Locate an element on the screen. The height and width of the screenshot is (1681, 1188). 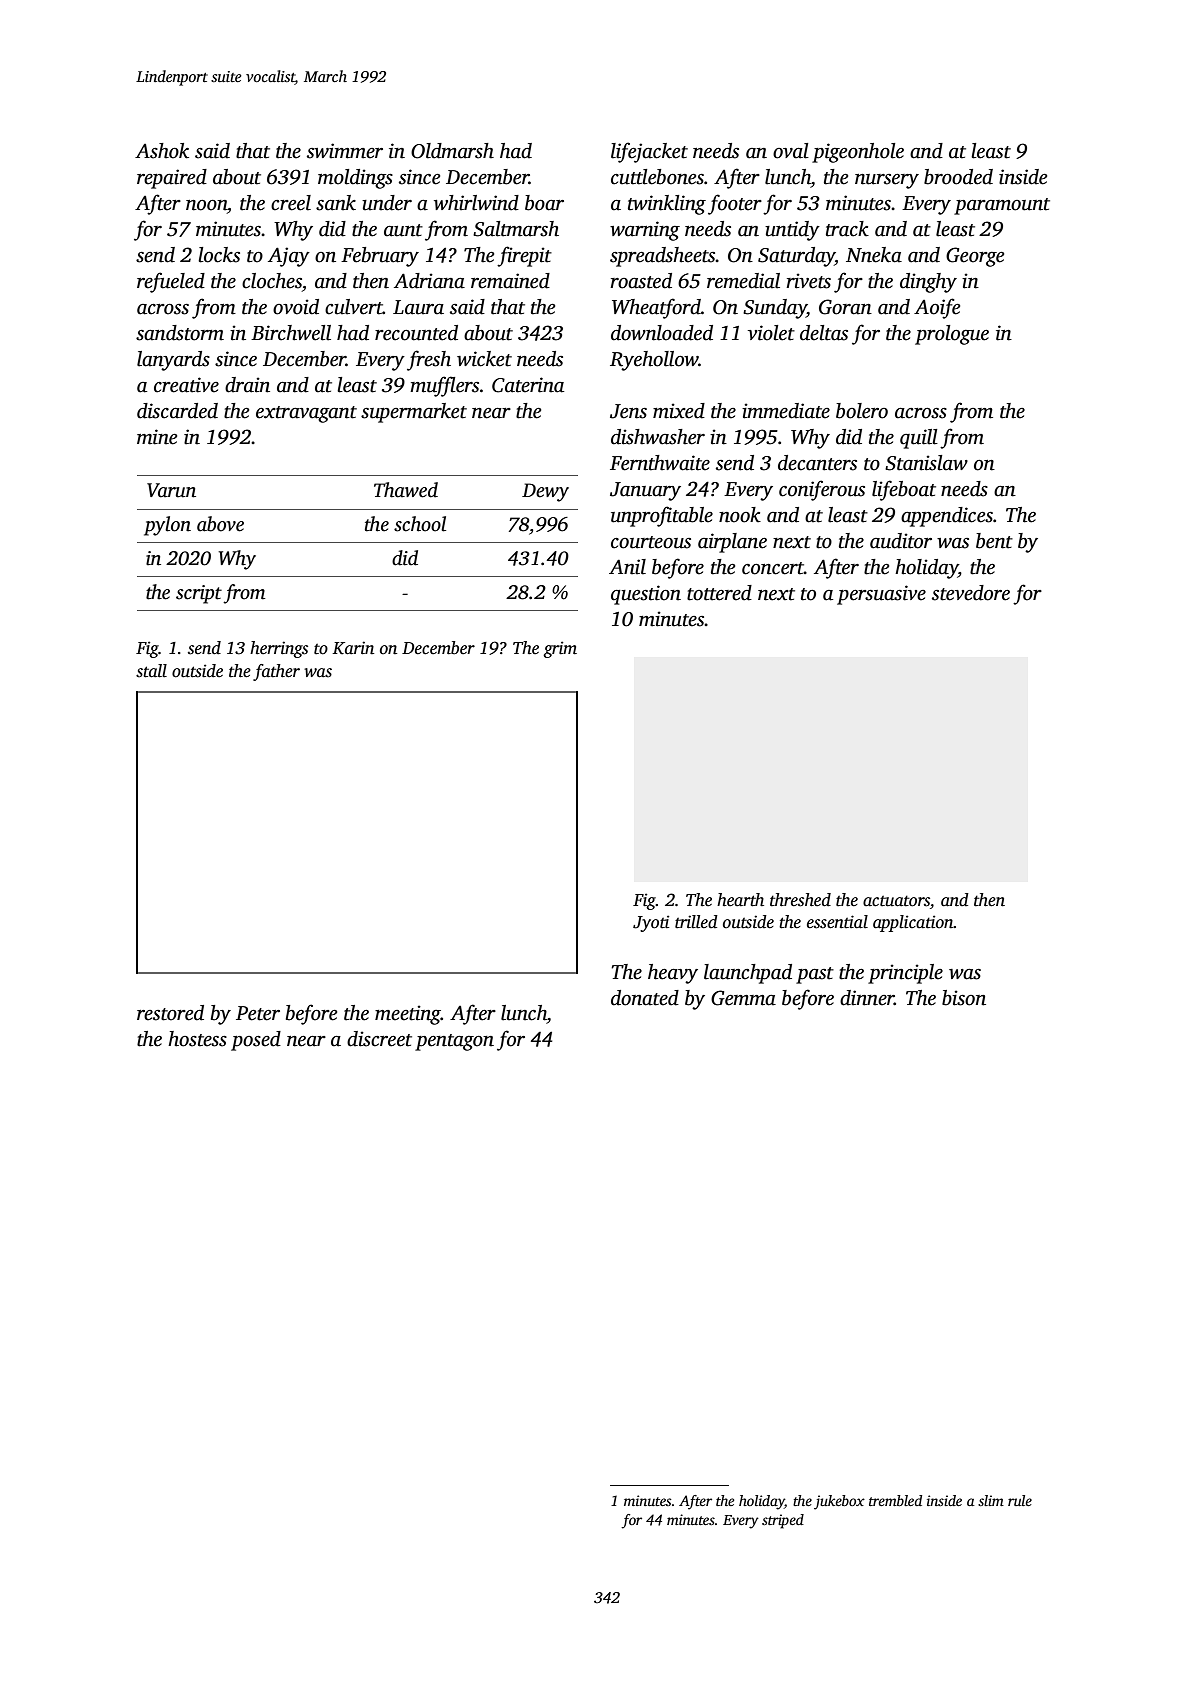
swimmer is located at coordinates (345, 151).
